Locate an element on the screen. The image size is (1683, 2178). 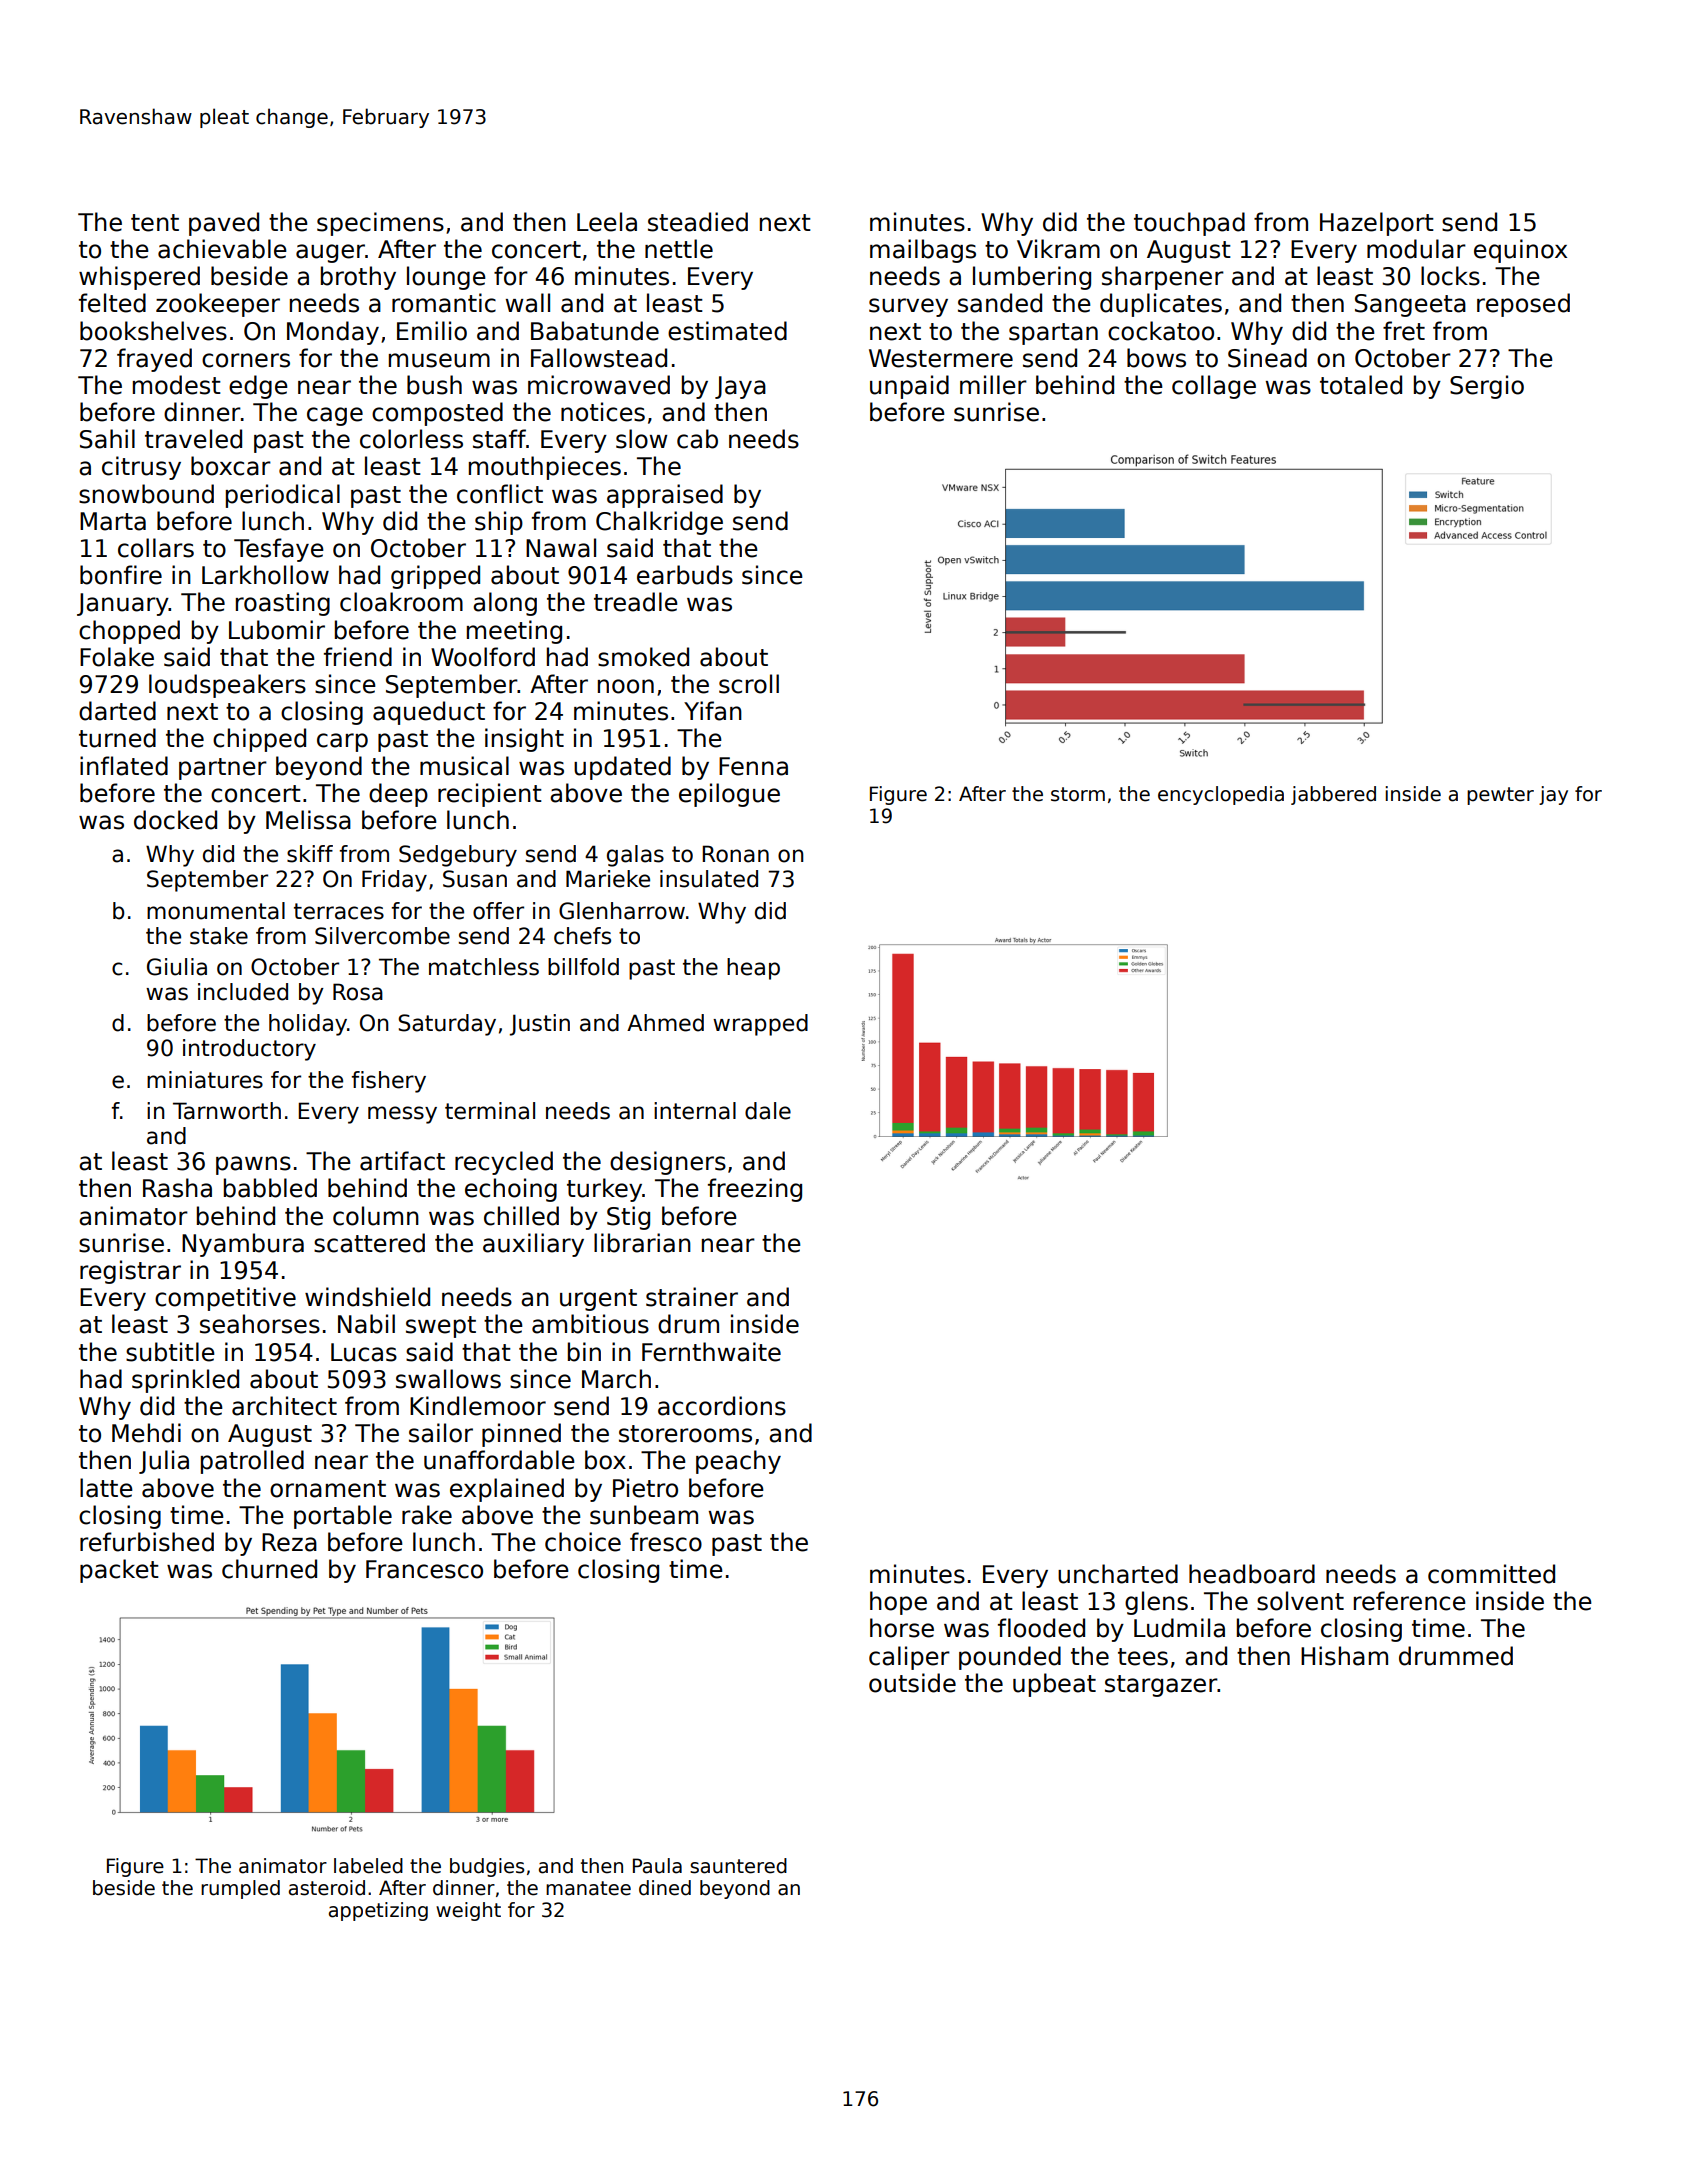
jabbered is located at coordinates (1333, 795).
